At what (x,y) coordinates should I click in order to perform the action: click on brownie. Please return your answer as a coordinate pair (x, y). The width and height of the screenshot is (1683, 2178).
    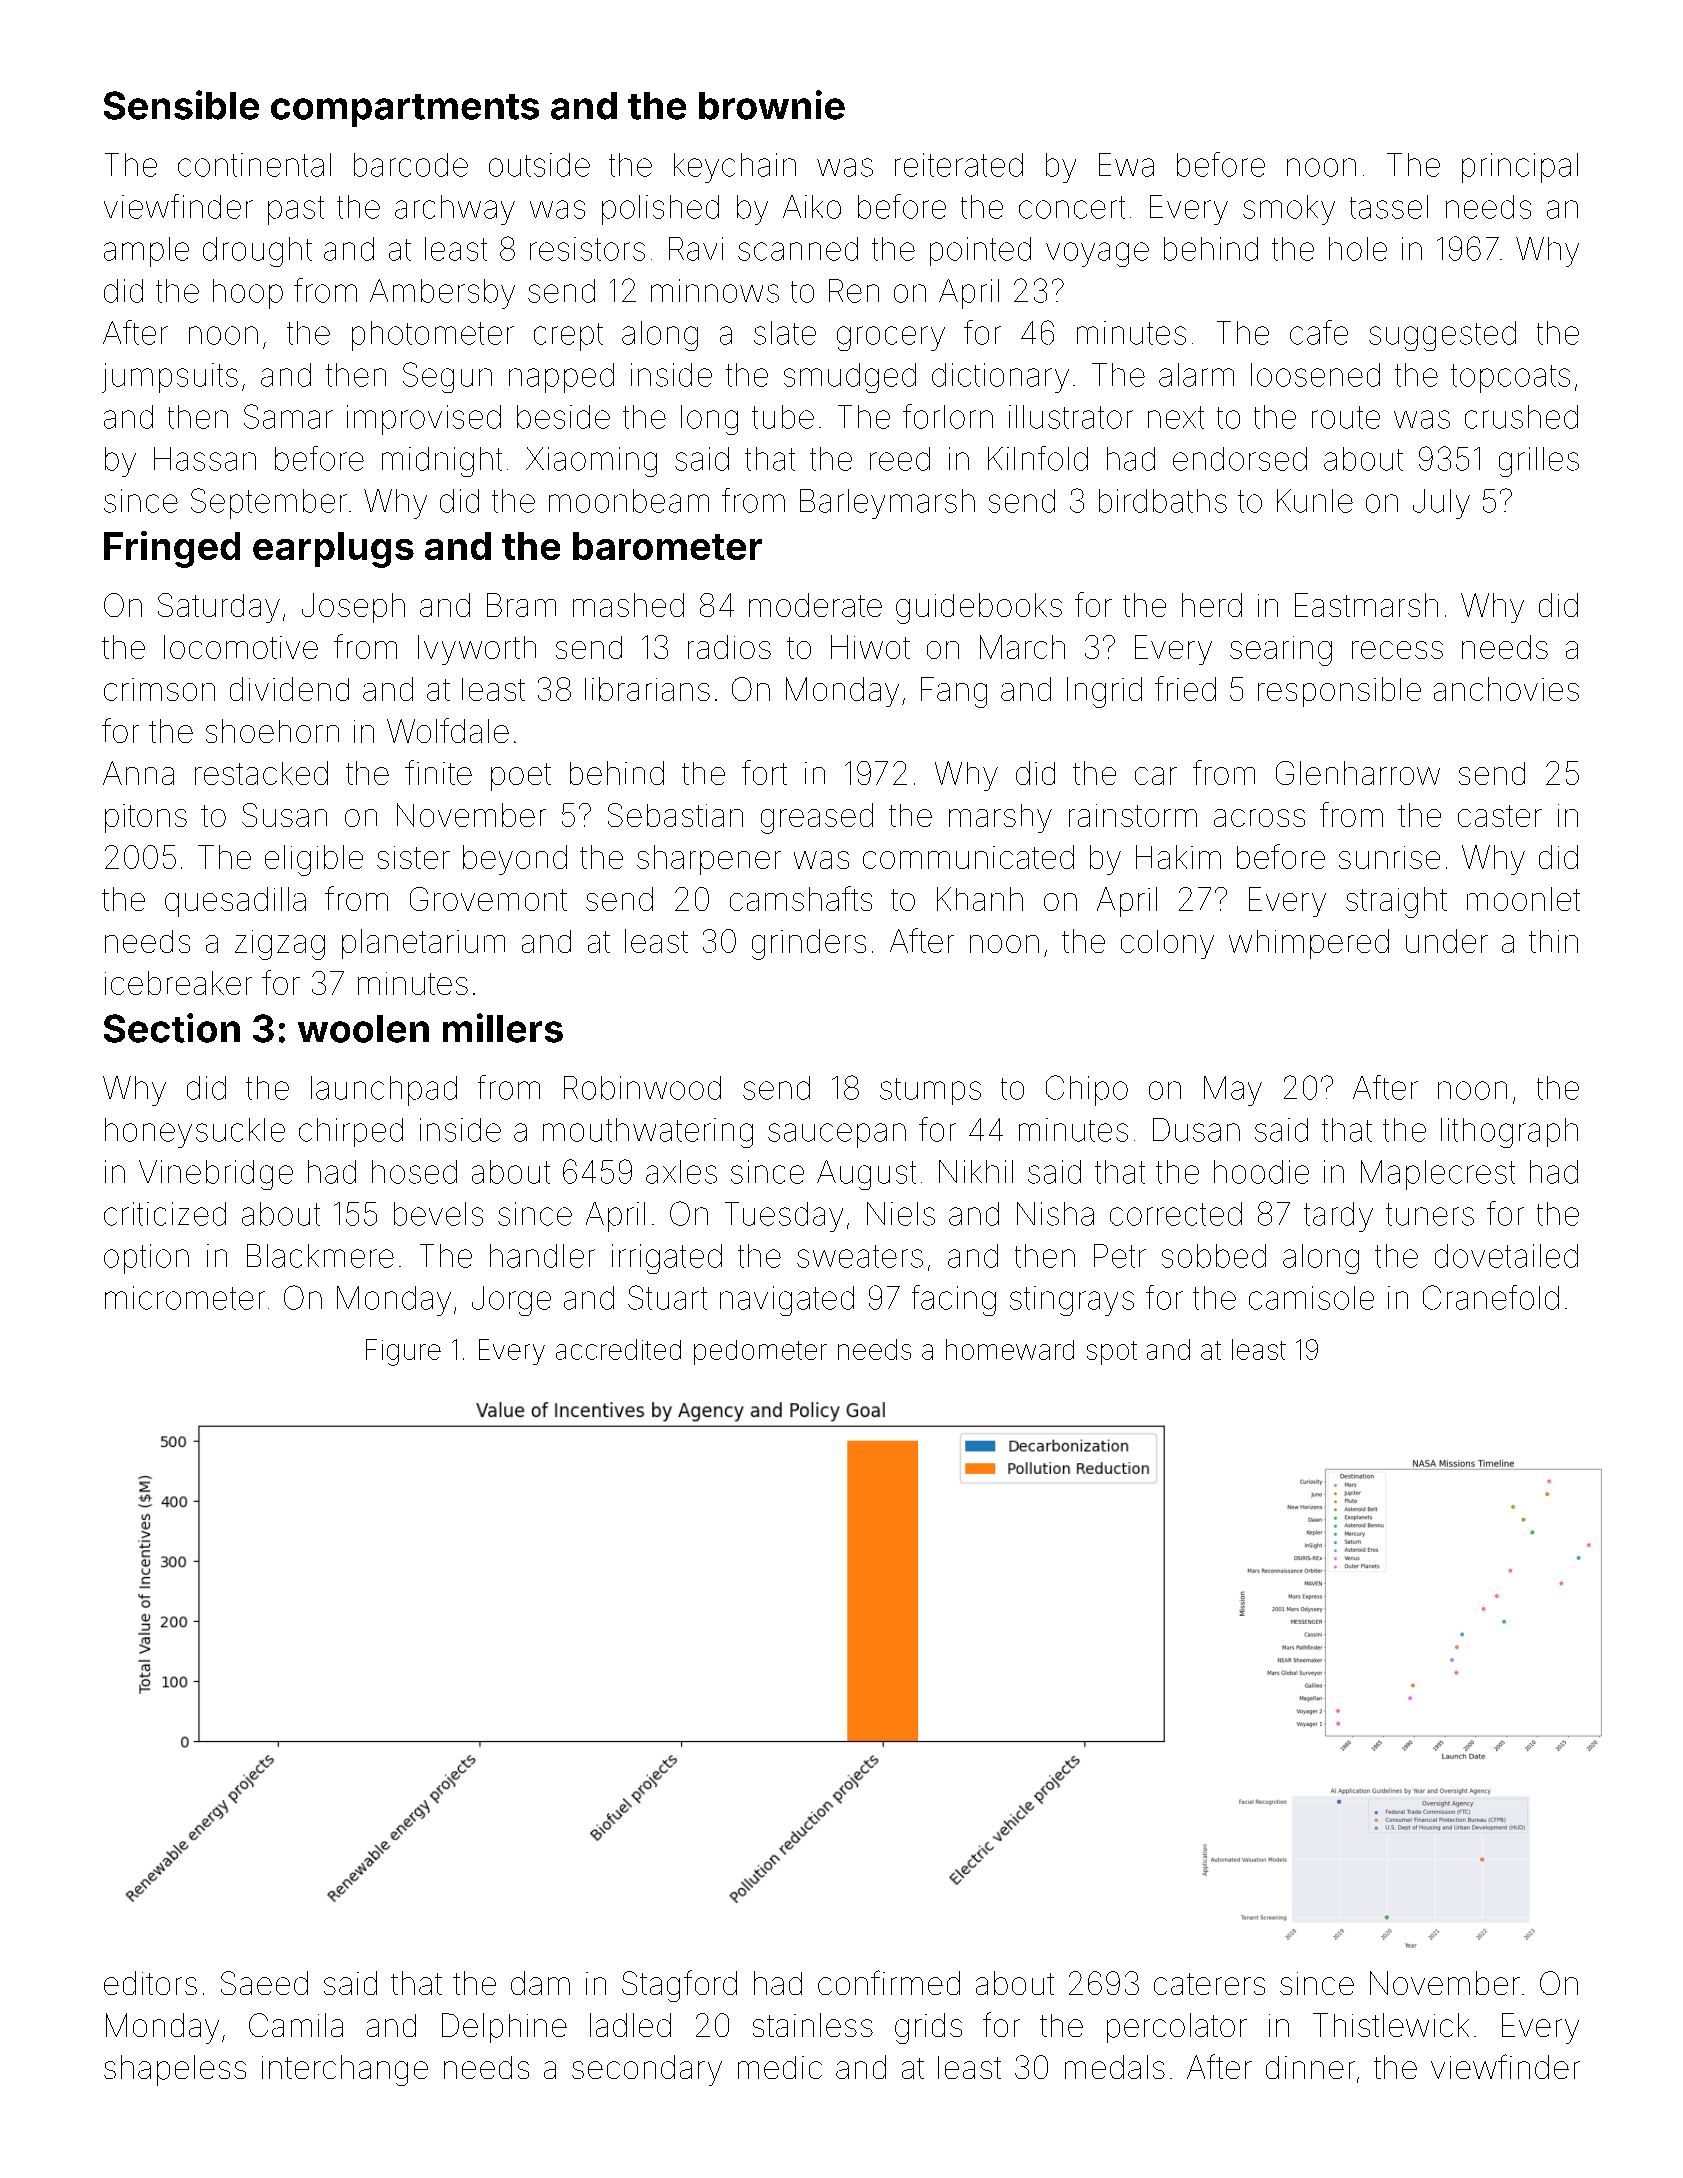
    Looking at the image, I should click on (772, 105).
